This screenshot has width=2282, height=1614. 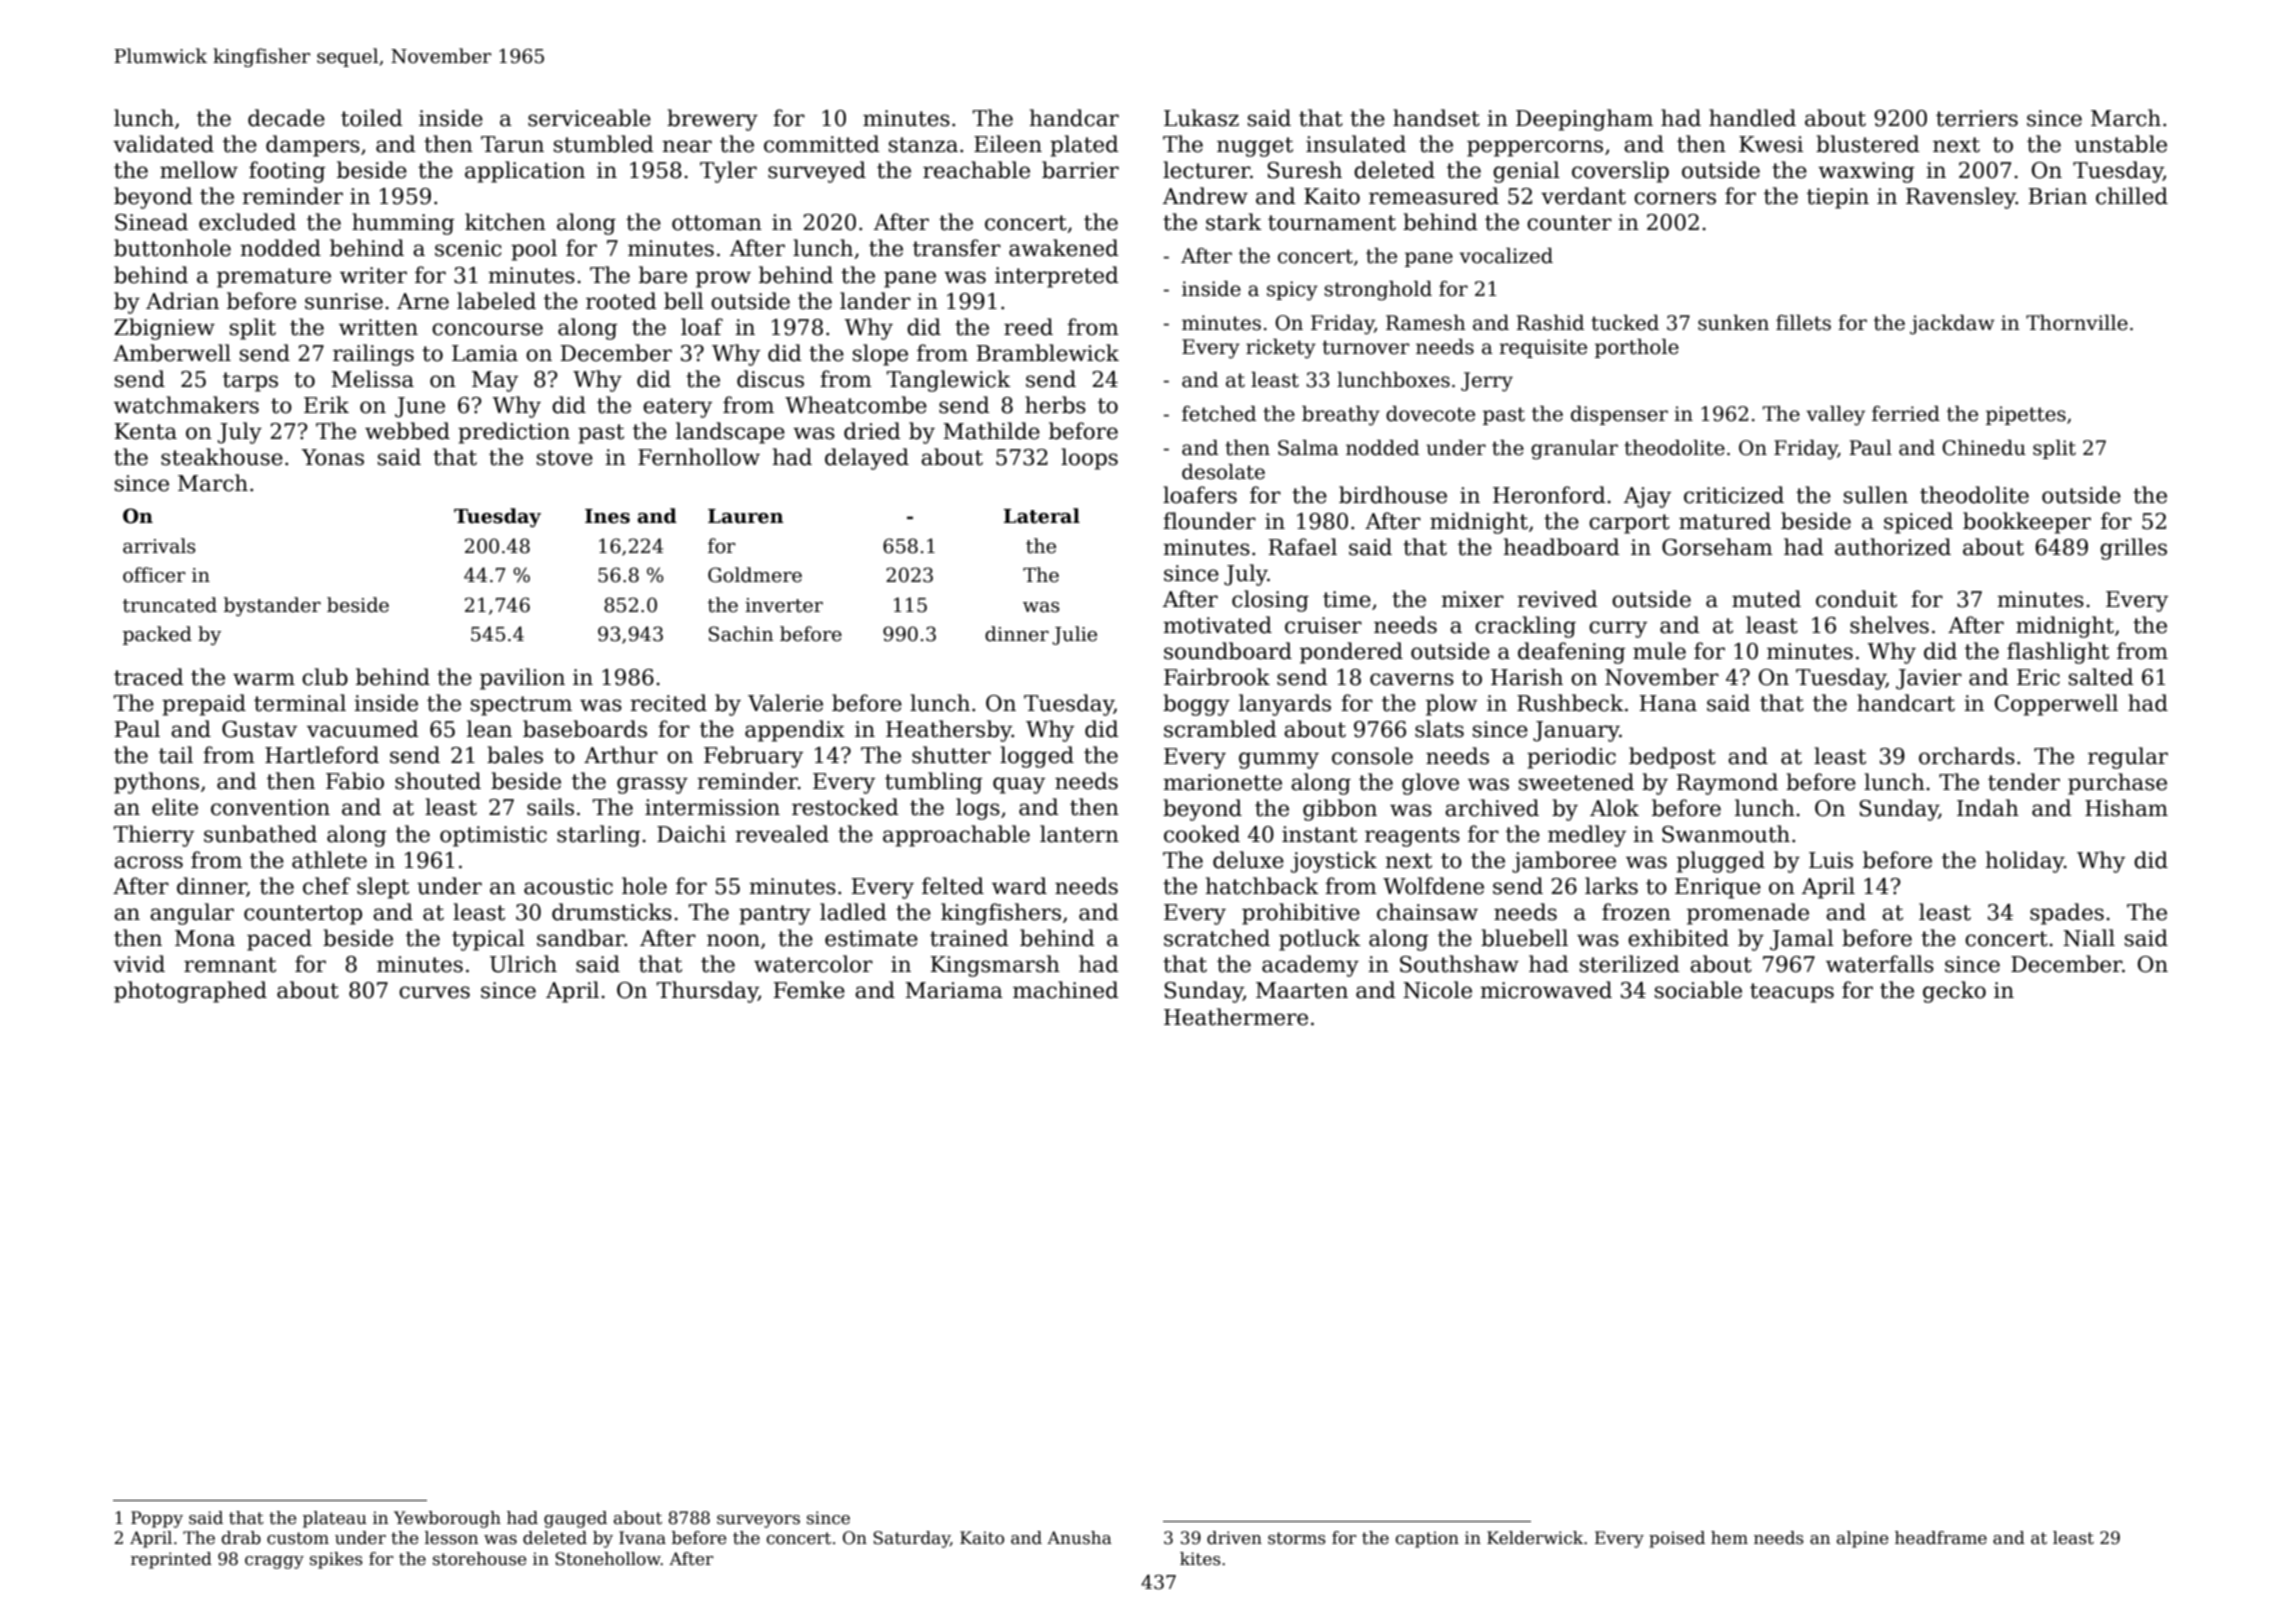 What do you see at coordinates (608, 1559) in the screenshot?
I see `Stonehollow` at bounding box center [608, 1559].
